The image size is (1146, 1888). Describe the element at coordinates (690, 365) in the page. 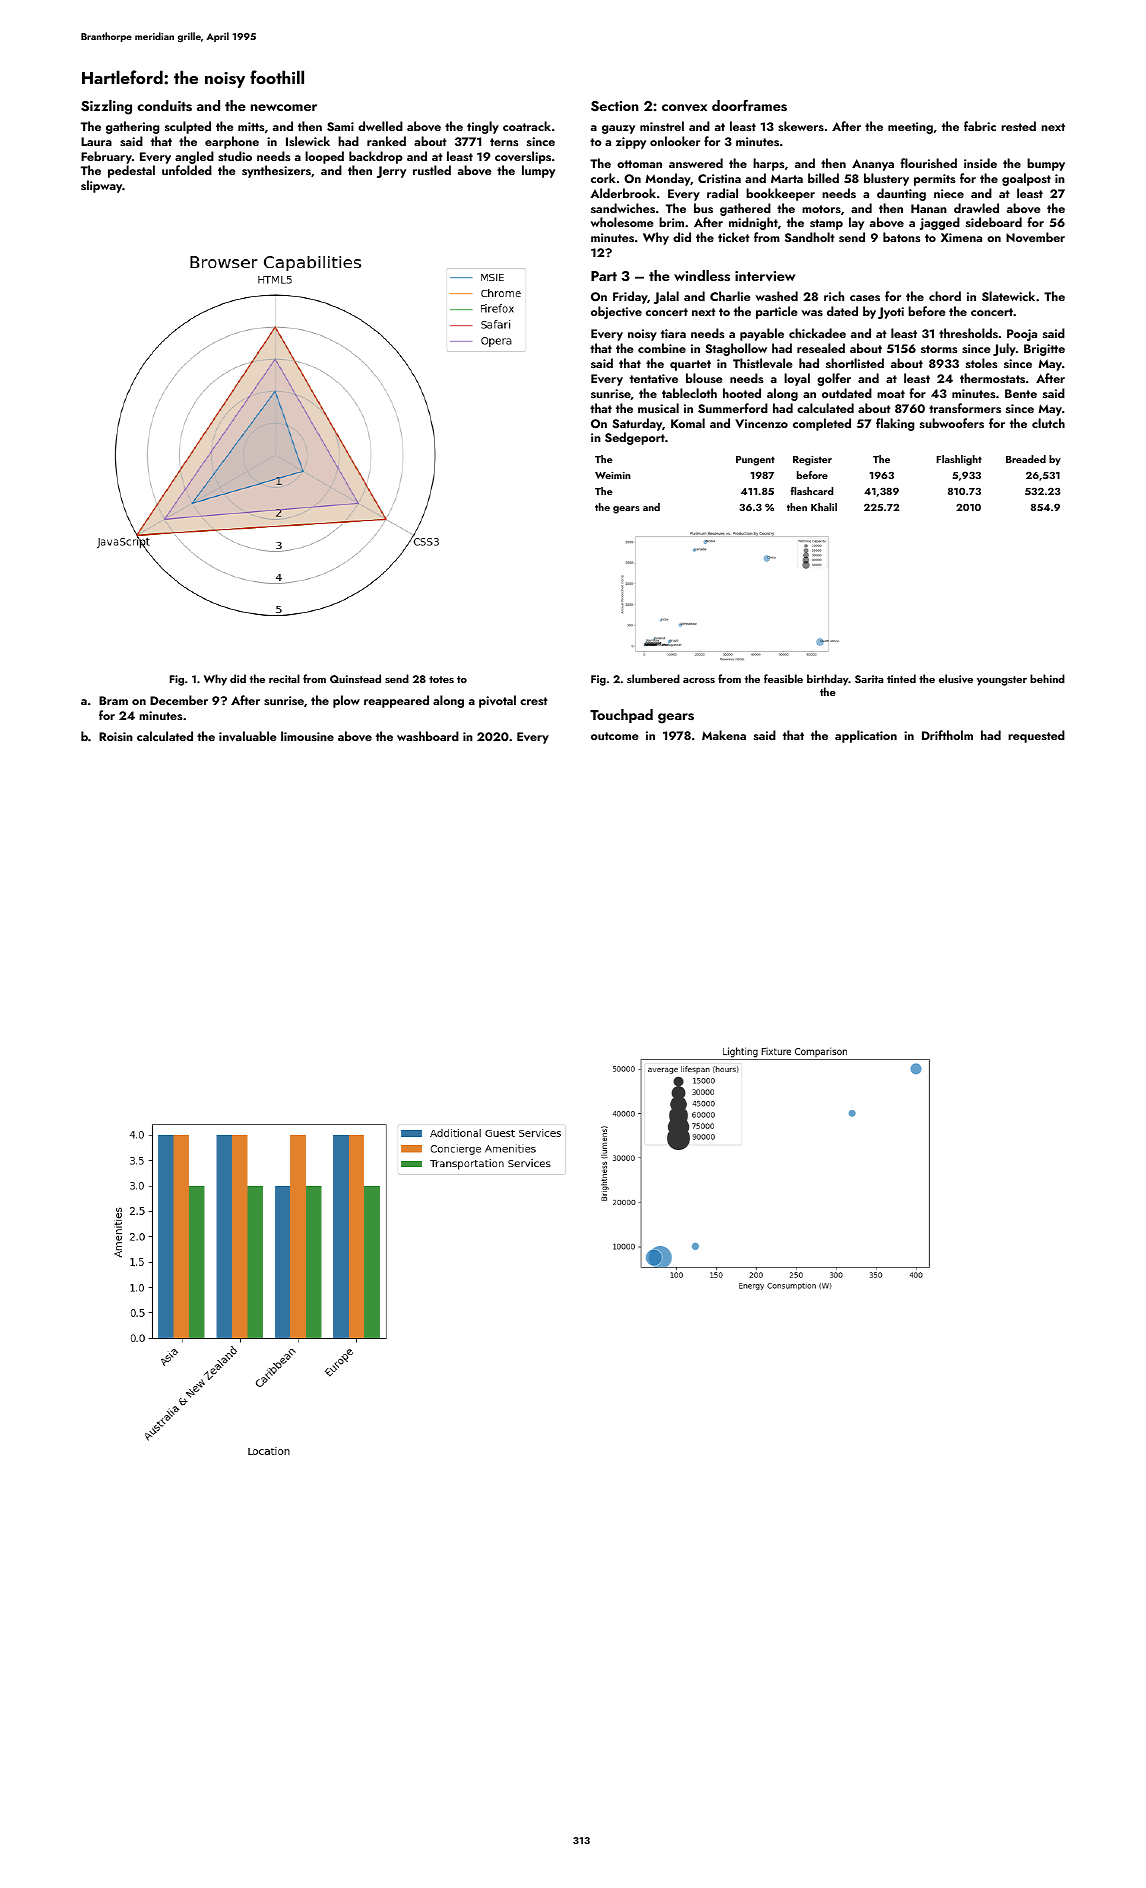

I see `quartet` at that location.
